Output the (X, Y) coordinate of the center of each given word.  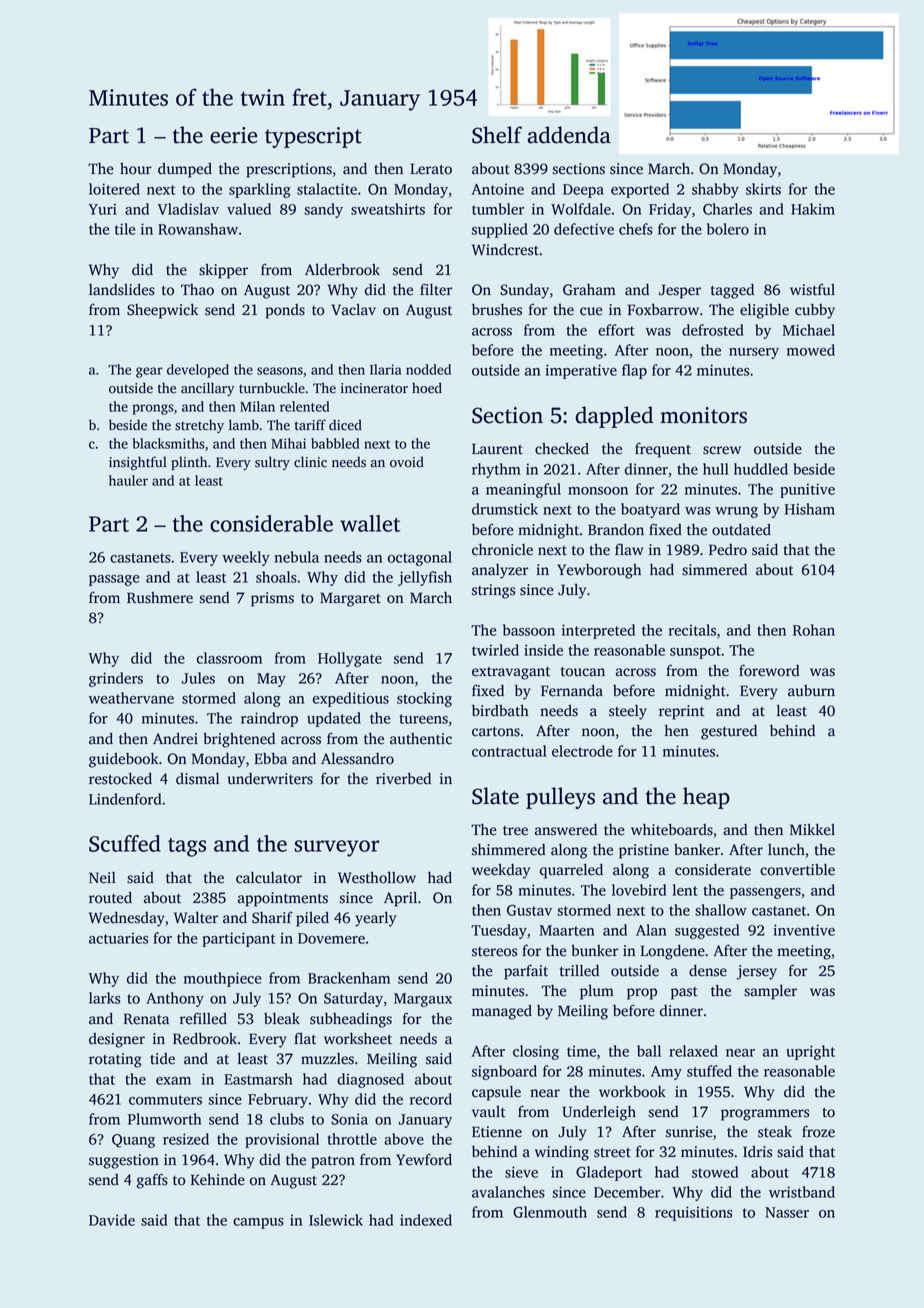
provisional (282, 1140)
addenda (569, 135)
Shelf (497, 135)
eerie (233, 135)
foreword (769, 670)
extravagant (511, 673)
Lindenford (125, 799)
